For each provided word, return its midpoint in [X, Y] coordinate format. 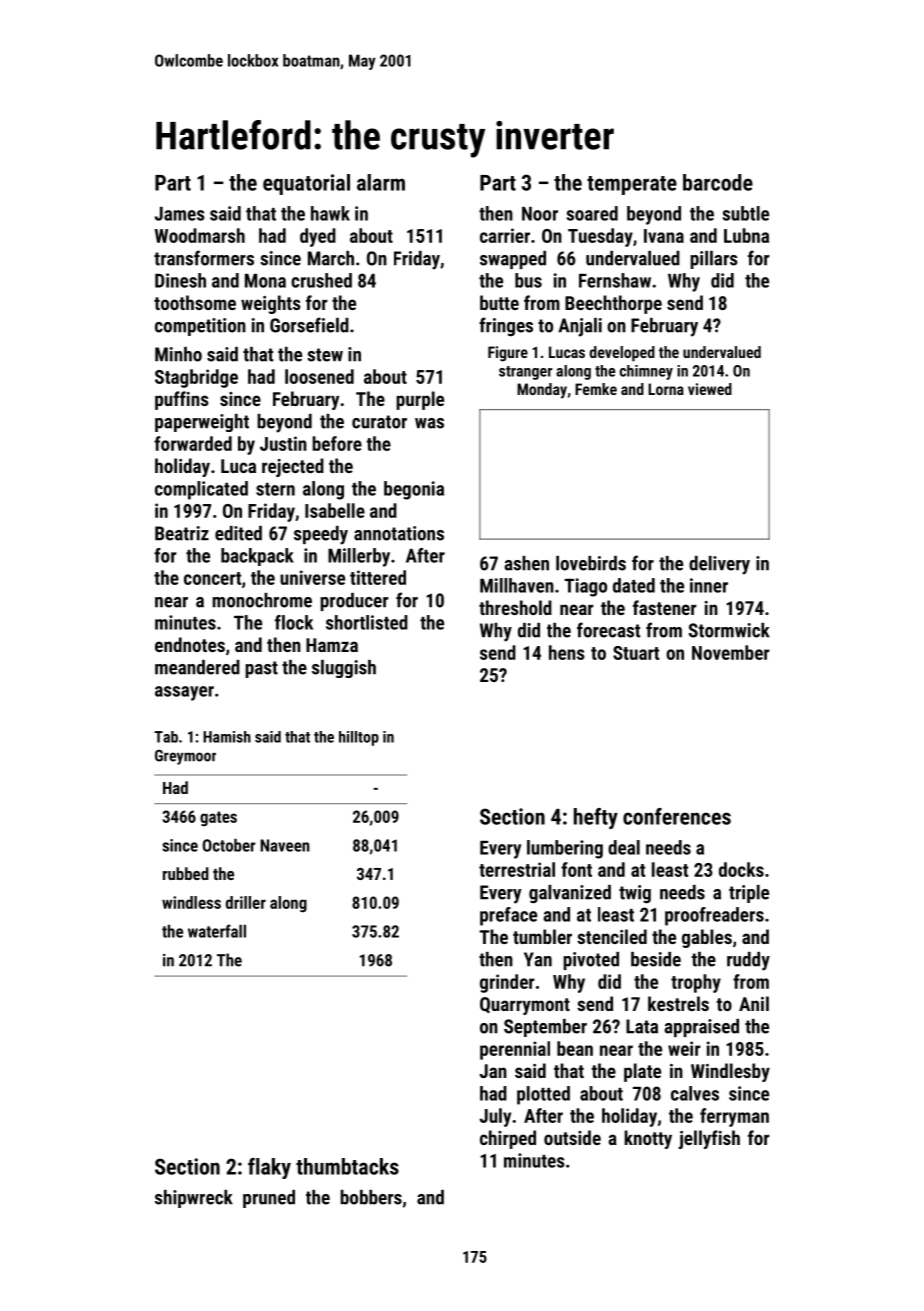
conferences [677, 816]
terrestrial [517, 869]
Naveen [285, 845]
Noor [540, 214]
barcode [718, 182]
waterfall [217, 931]
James [180, 214]
